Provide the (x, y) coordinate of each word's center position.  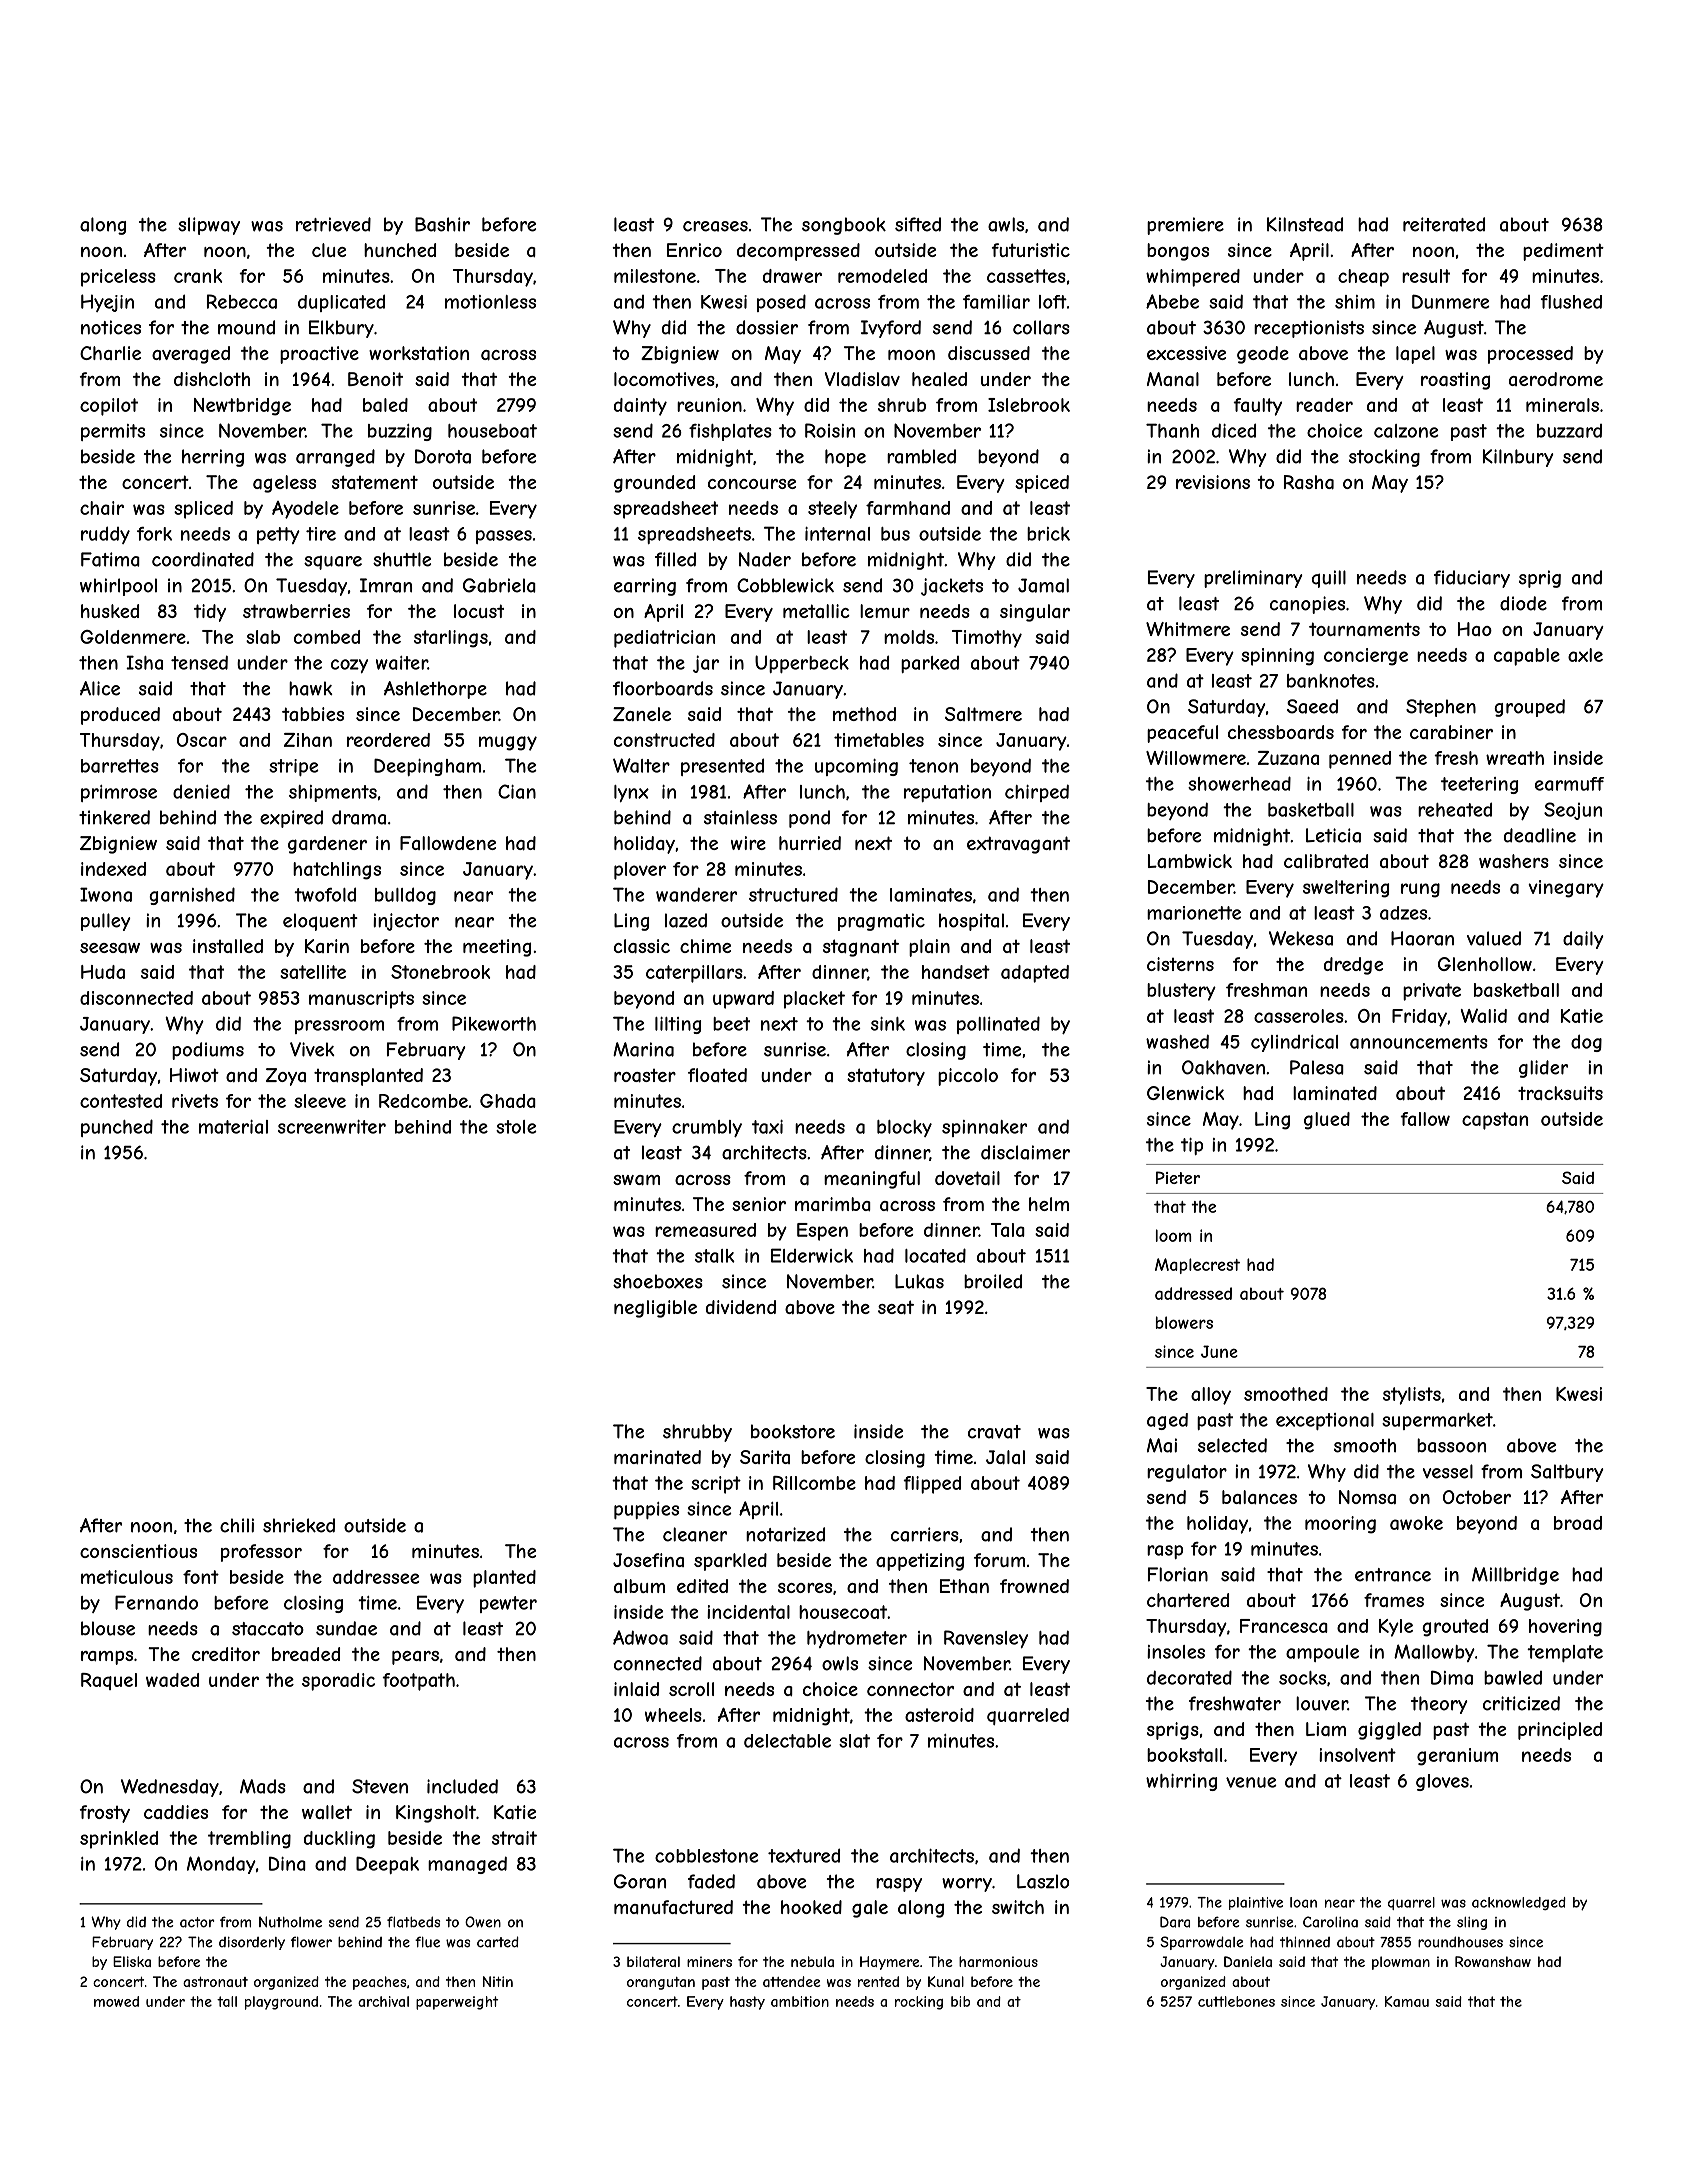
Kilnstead (1305, 224)
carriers (925, 1534)
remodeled (882, 276)
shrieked (299, 1525)
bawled (1513, 1678)
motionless (490, 302)
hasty (747, 2003)
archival (383, 2001)
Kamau (1407, 2001)
